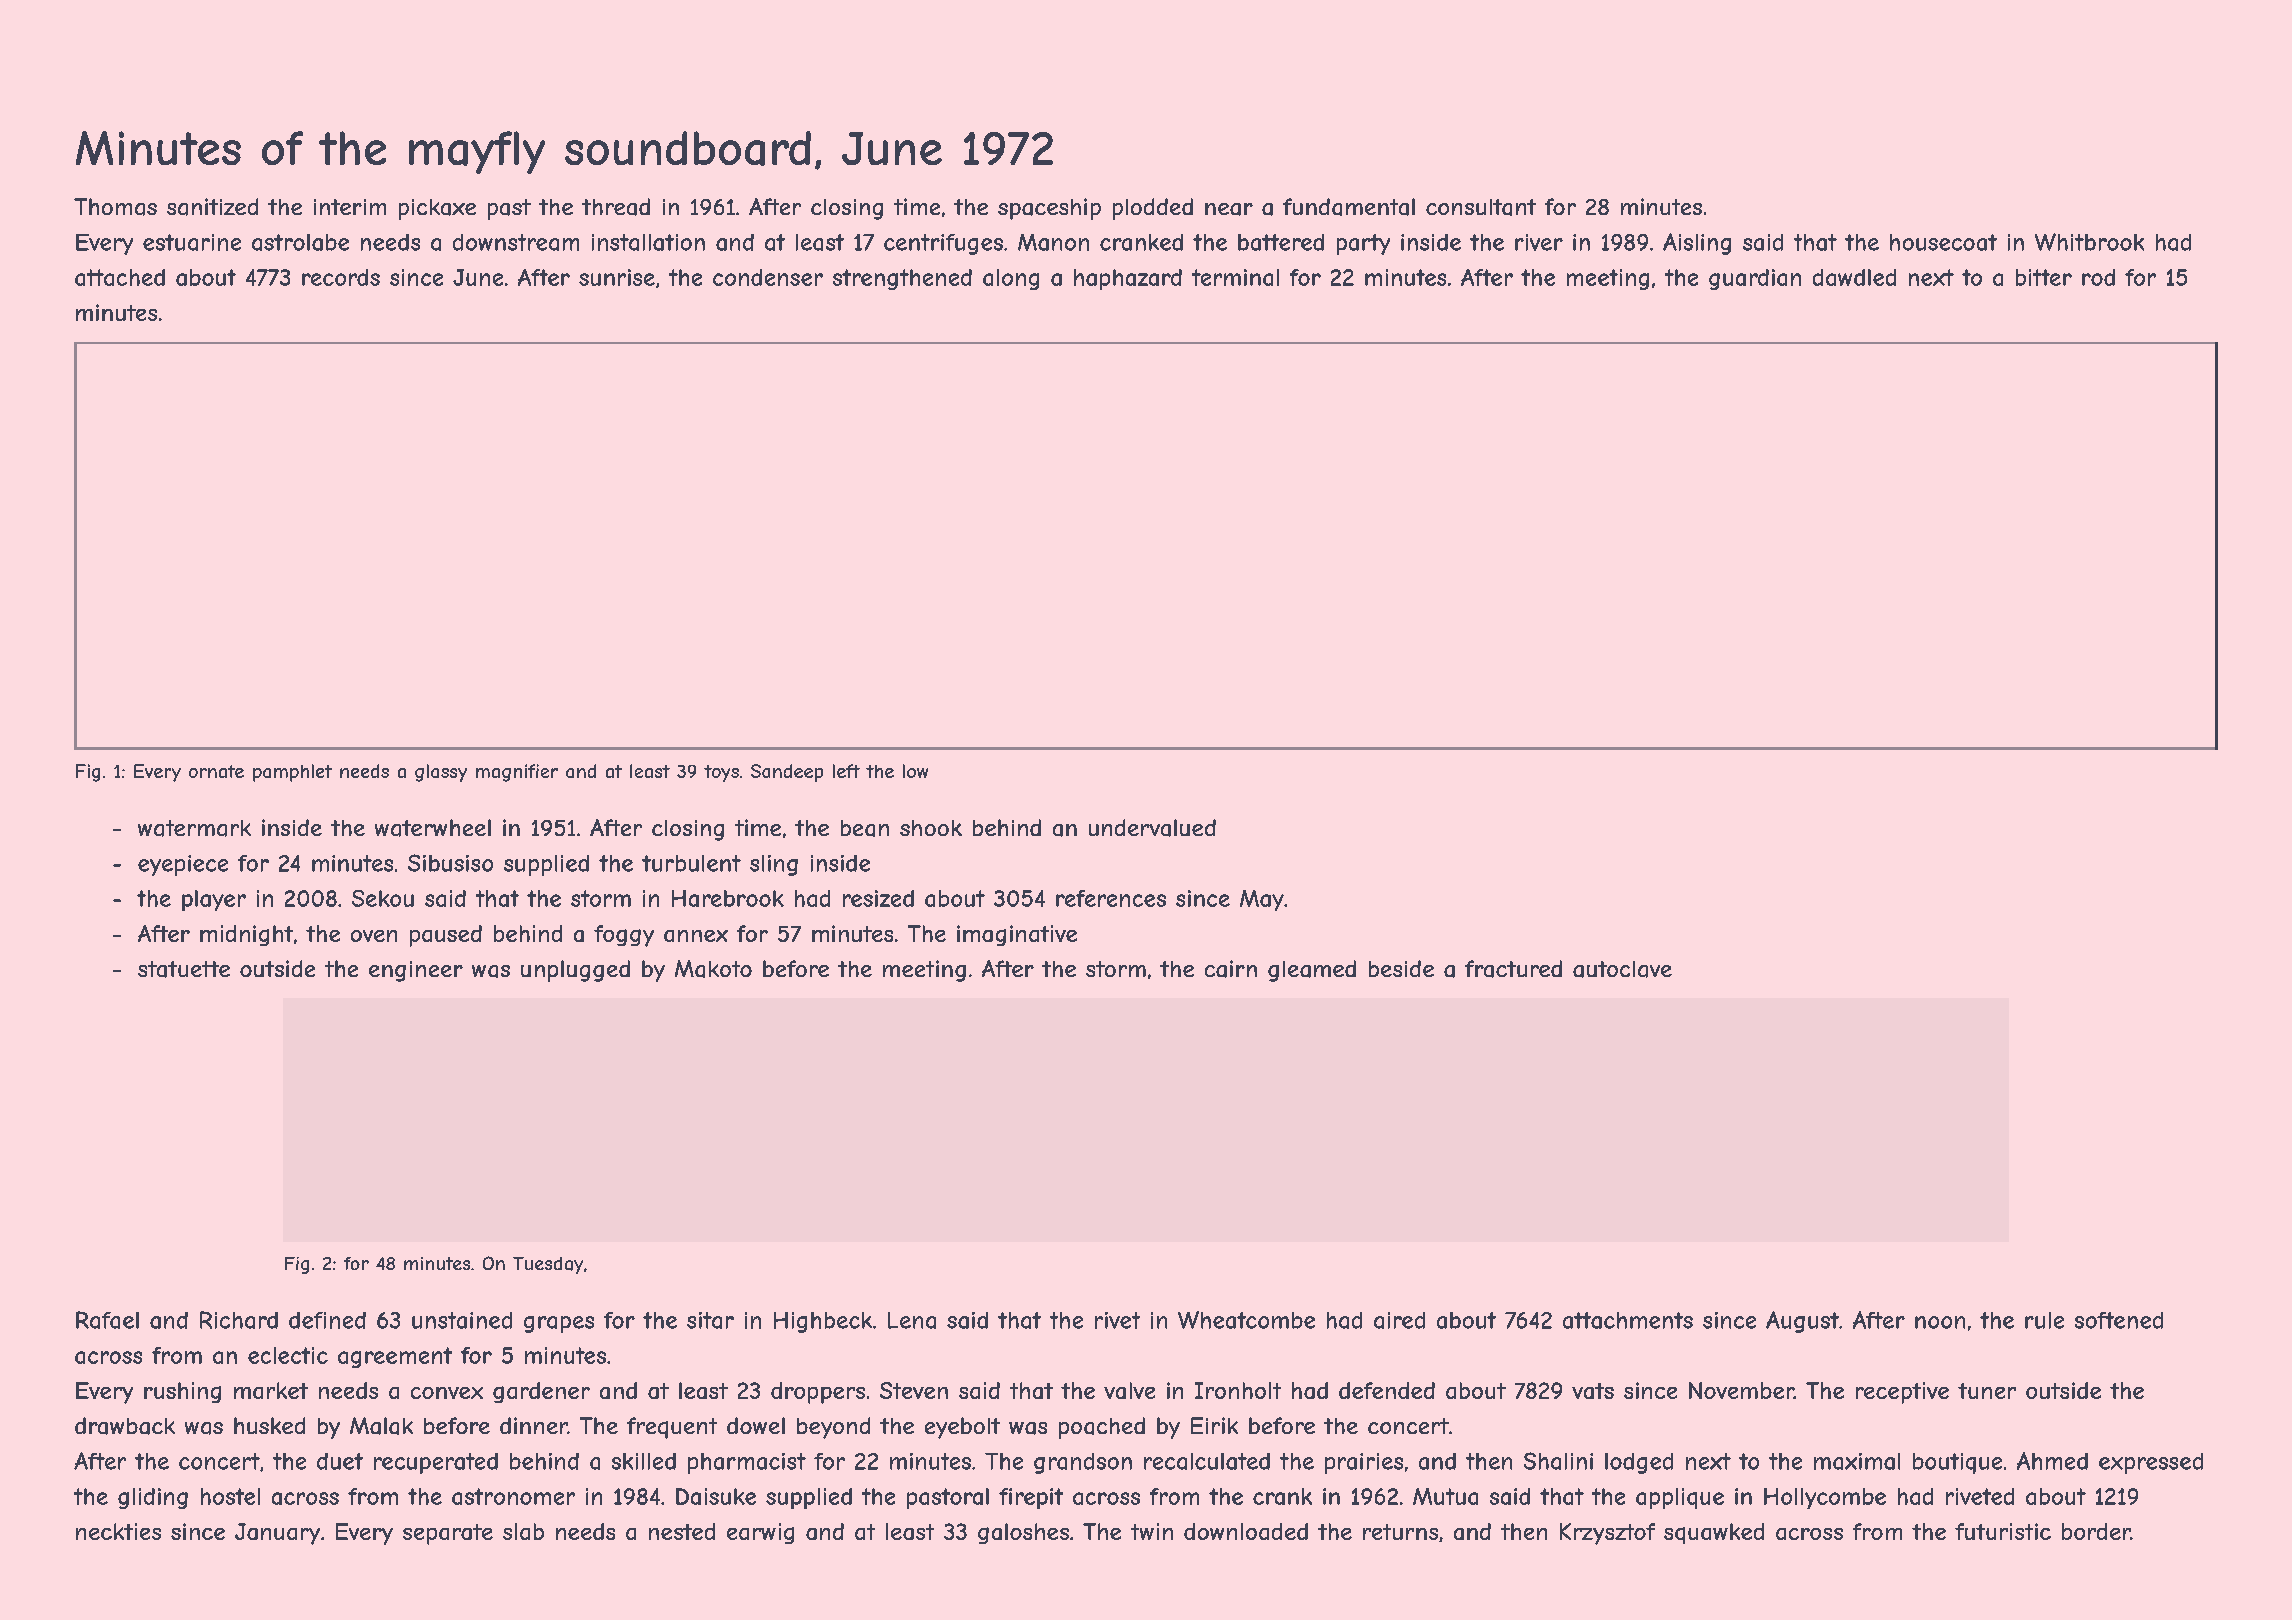 Image resolution: width=2292 pixels, height=1620 pixels. What do you see at coordinates (2119, 1320) in the image?
I see `softened` at bounding box center [2119, 1320].
